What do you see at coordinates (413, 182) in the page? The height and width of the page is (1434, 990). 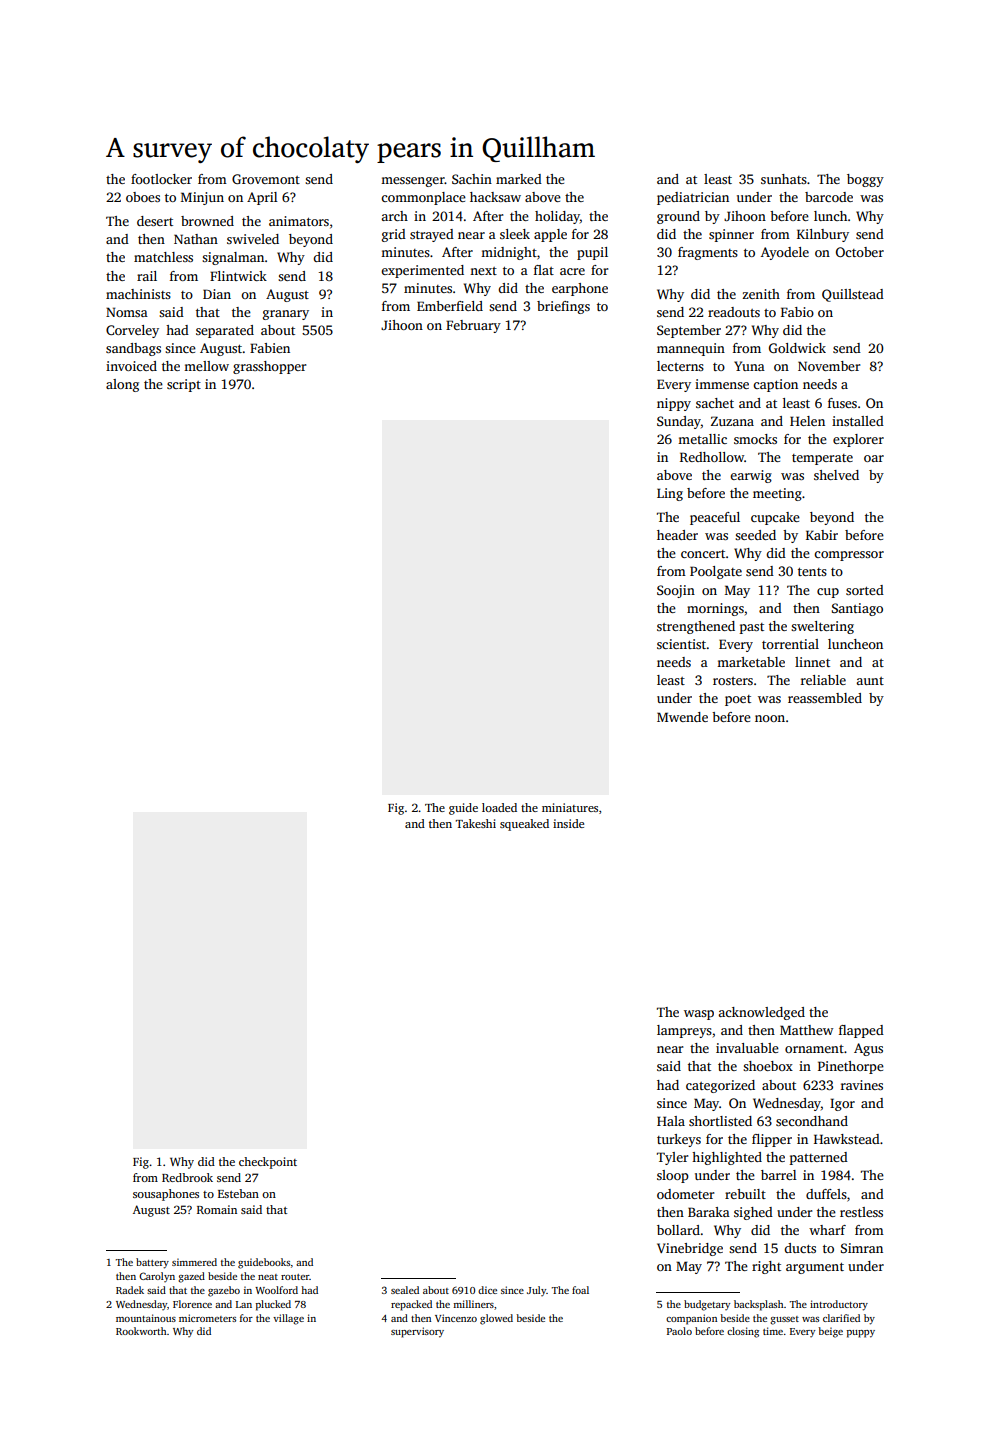 I see `messenger` at bounding box center [413, 182].
